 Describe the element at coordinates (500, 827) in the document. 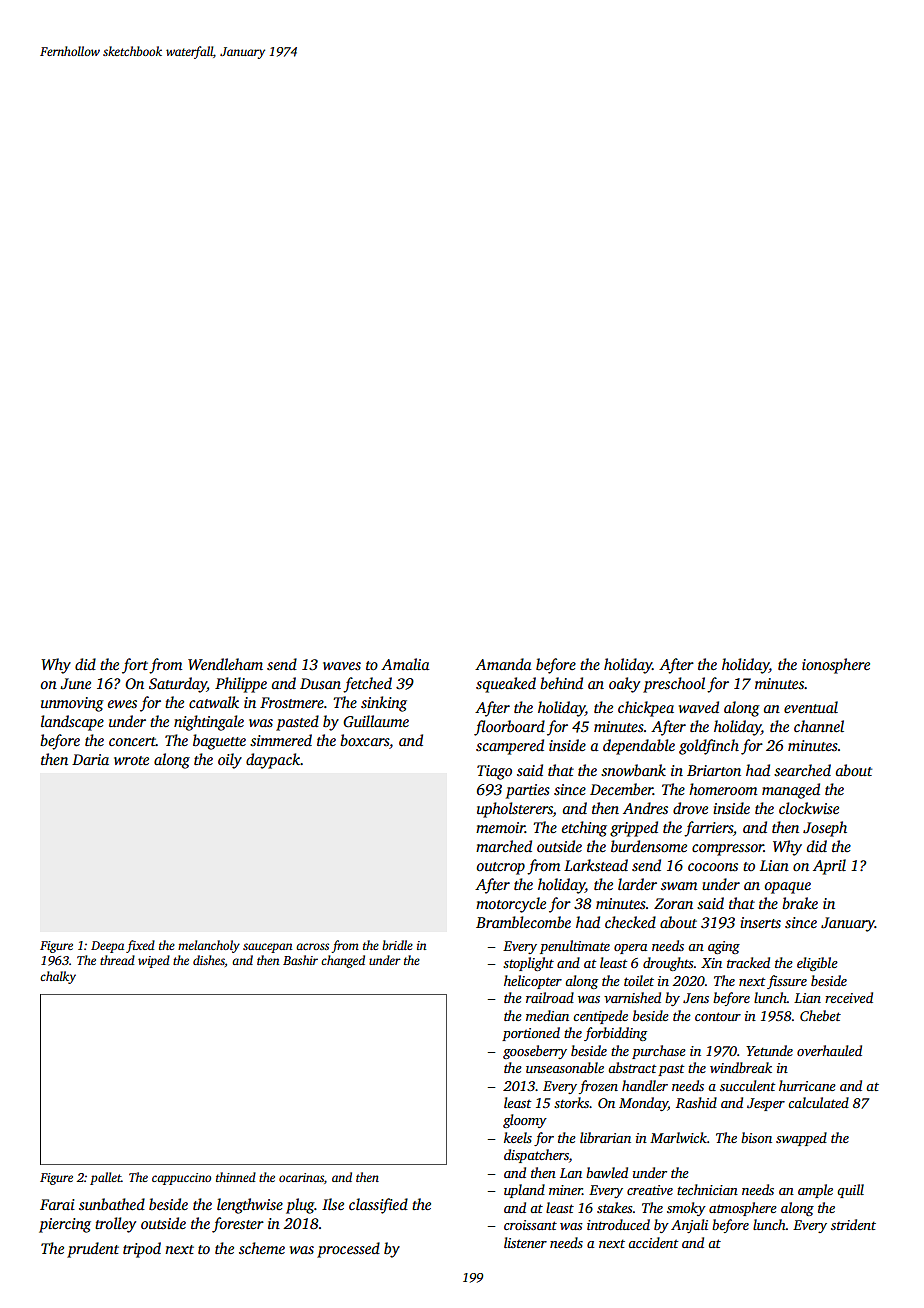

I see `memoir` at that location.
